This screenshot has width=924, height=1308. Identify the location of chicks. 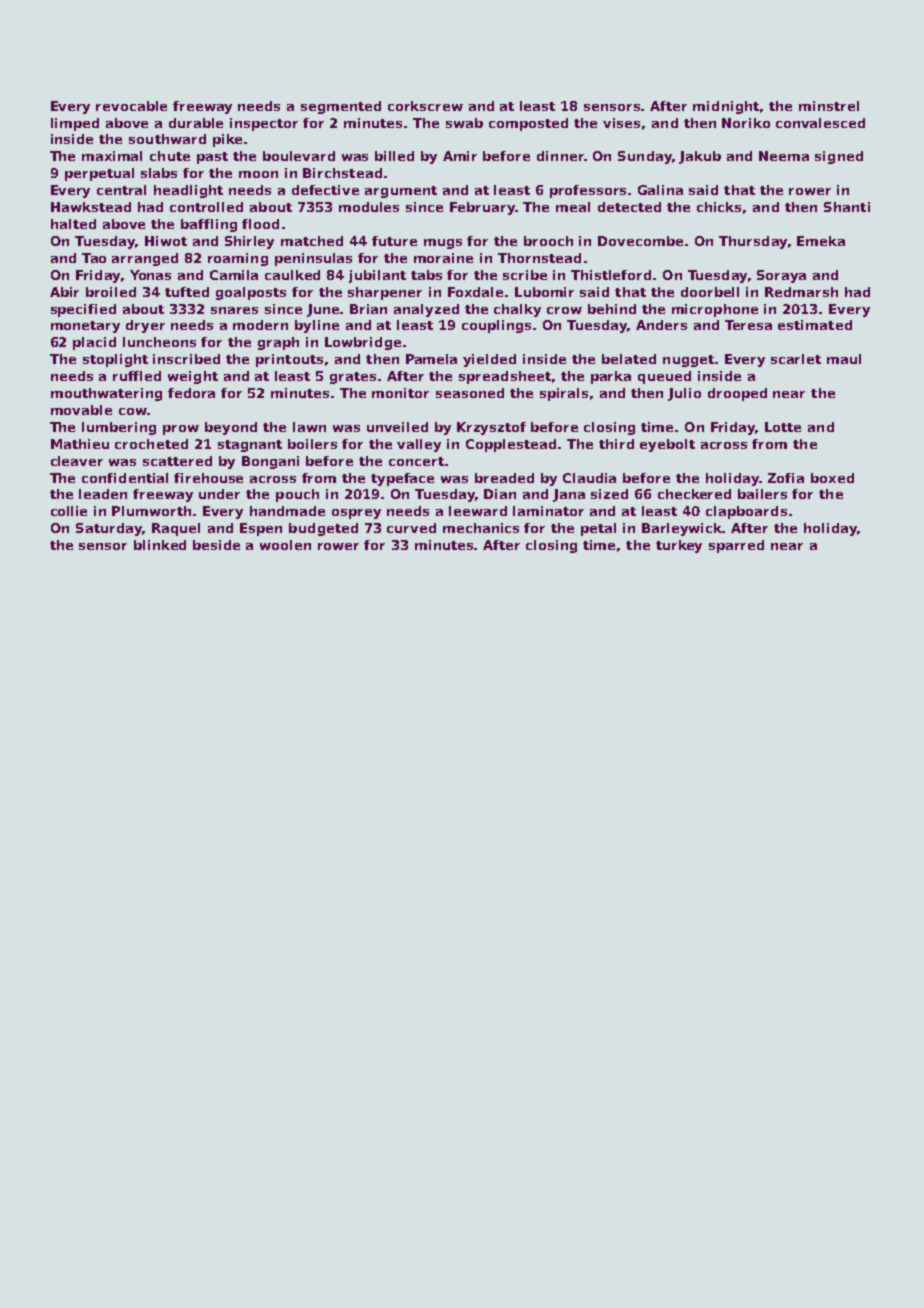
(719, 207).
